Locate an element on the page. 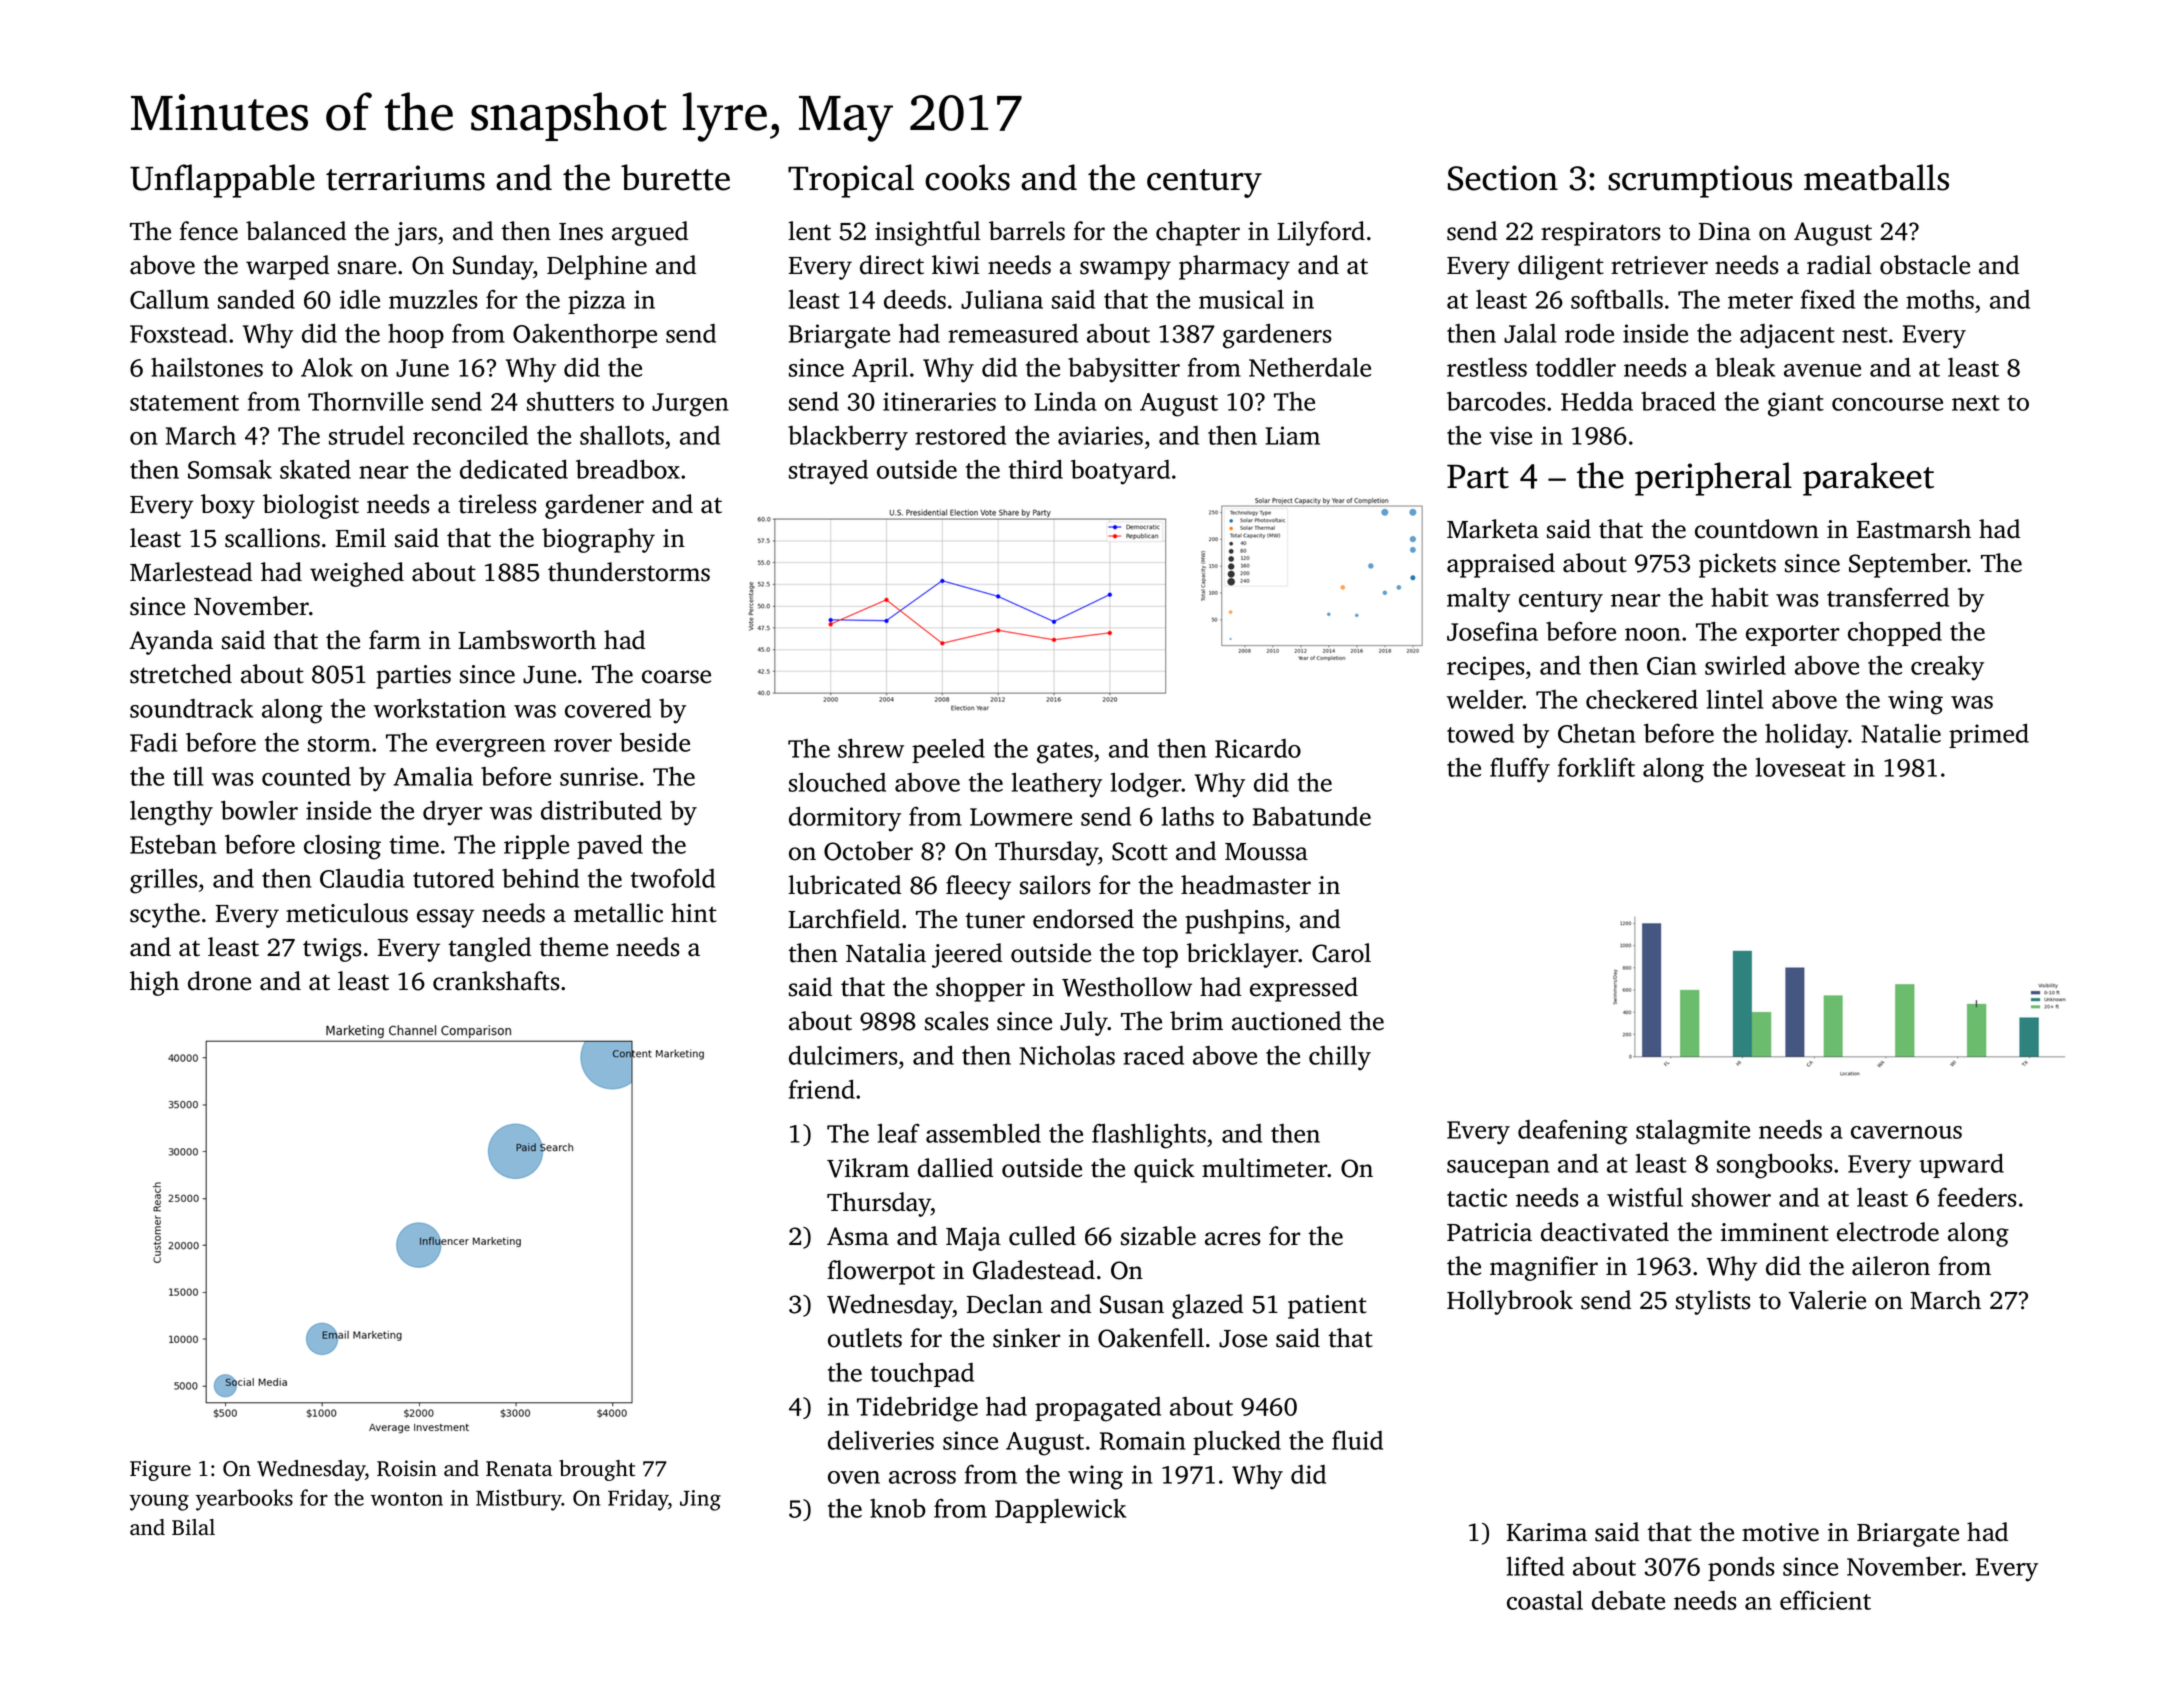  Jing is located at coordinates (700, 1500).
